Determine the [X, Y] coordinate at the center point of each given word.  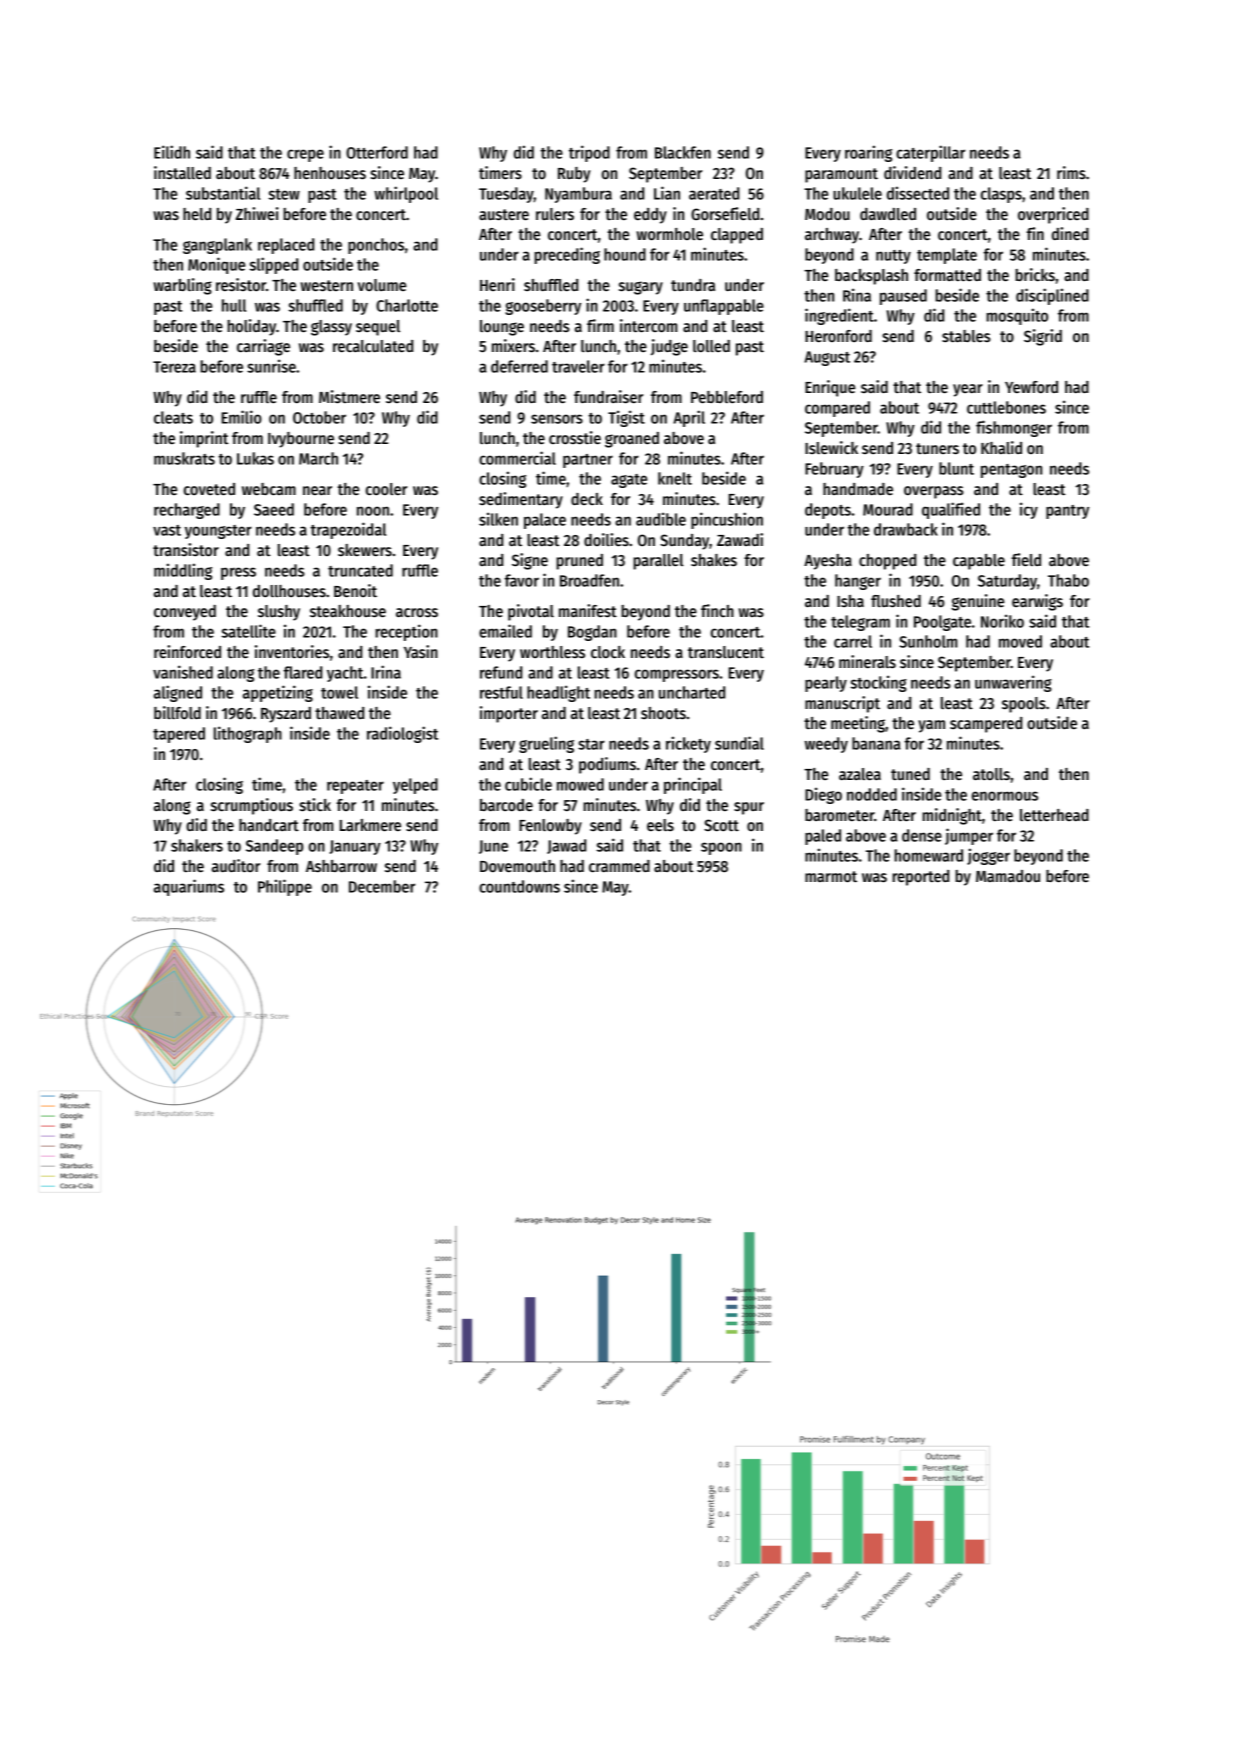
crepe [305, 155]
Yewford [1031, 387]
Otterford [377, 152]
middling [183, 571]
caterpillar [930, 153]
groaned [632, 440]
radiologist [402, 734]
